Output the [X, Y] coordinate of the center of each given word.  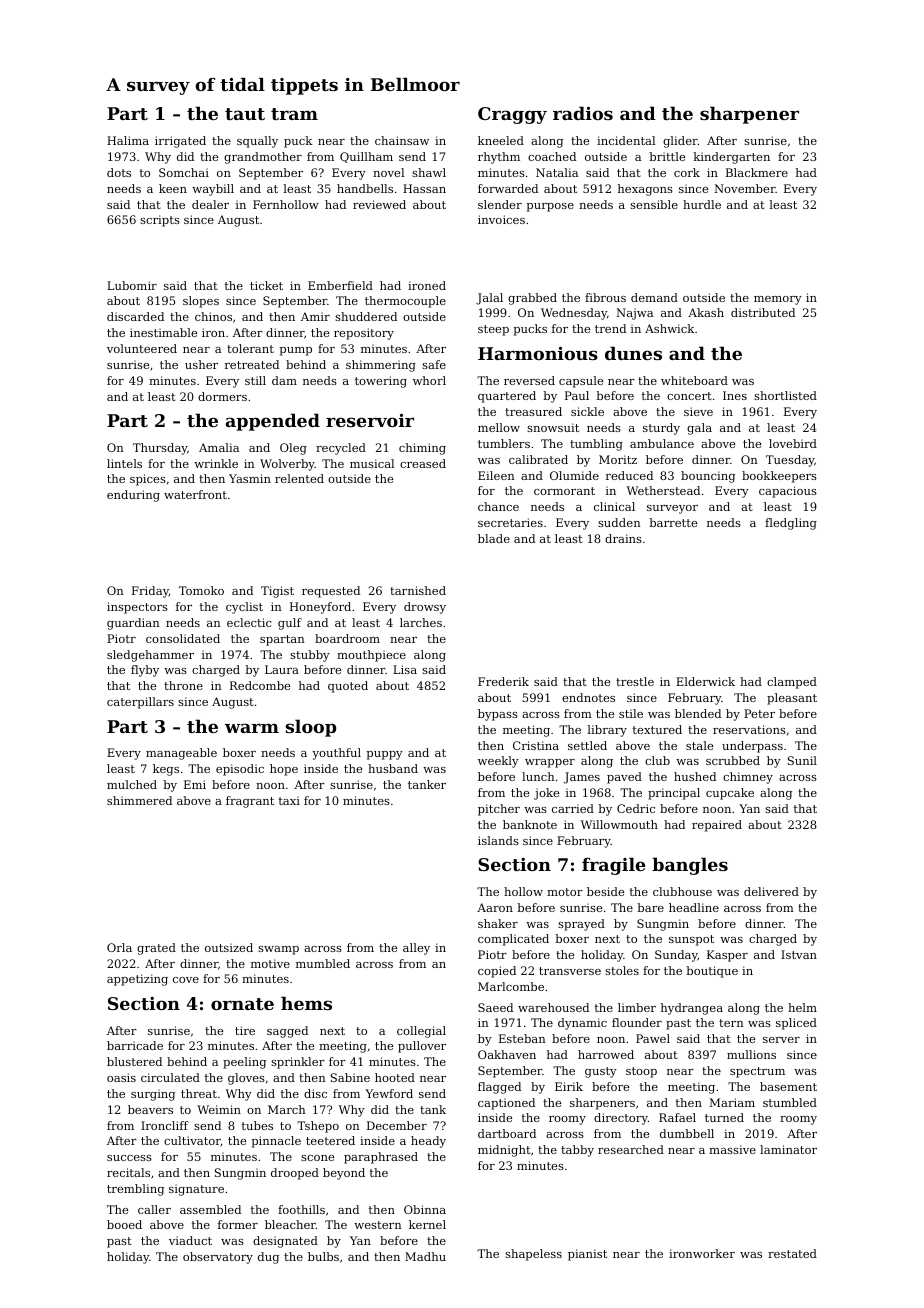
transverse [570, 971]
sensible [654, 204]
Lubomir [132, 285]
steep [493, 330]
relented [299, 478]
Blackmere [757, 172]
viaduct [190, 1240]
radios [583, 113]
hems [306, 1003]
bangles [690, 866]
